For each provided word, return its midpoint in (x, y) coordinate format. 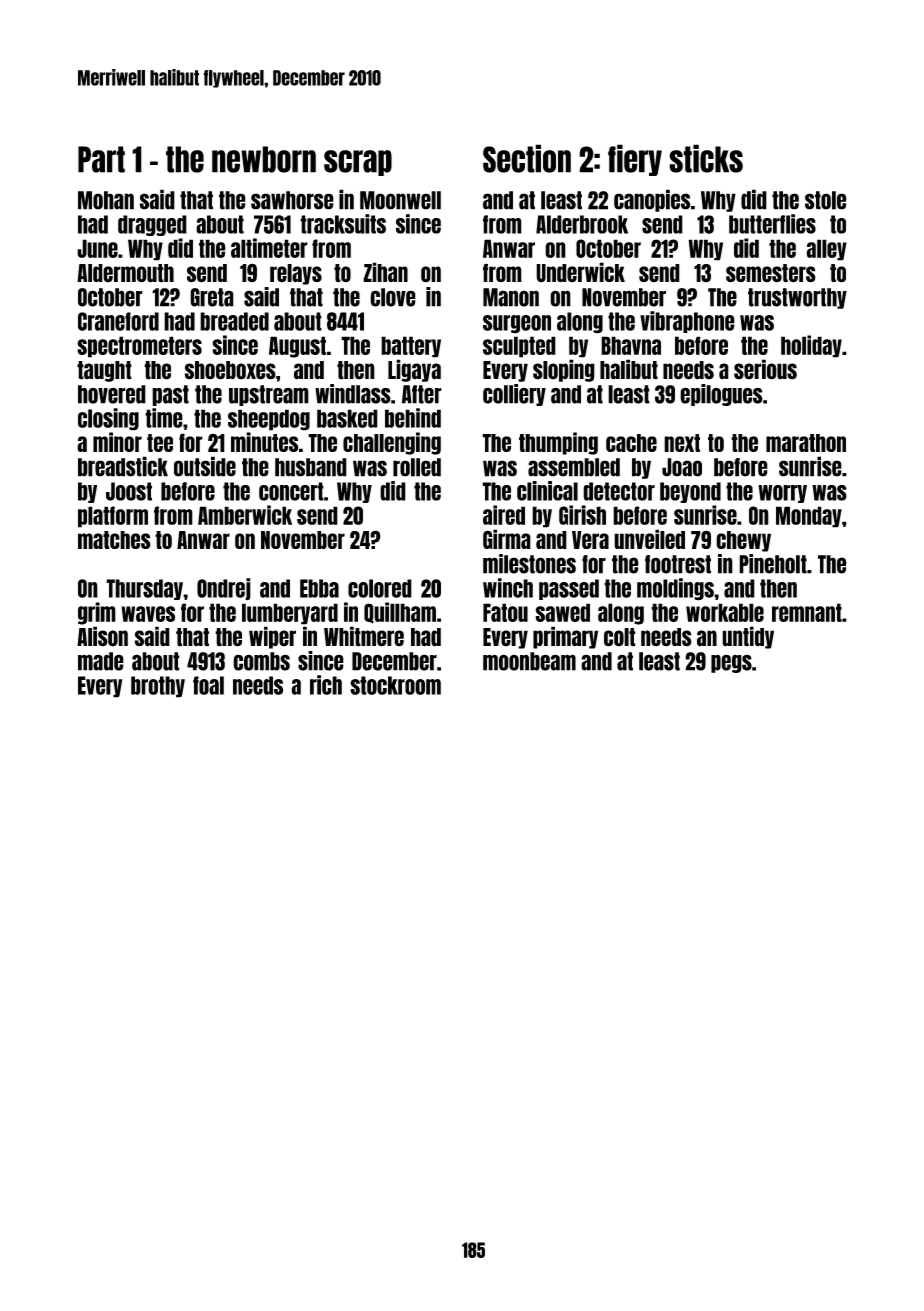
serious (765, 369)
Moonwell (400, 200)
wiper (272, 637)
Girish (582, 515)
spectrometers (139, 347)
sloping (564, 370)
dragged (152, 225)
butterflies (772, 224)
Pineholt (773, 564)
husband (311, 467)
